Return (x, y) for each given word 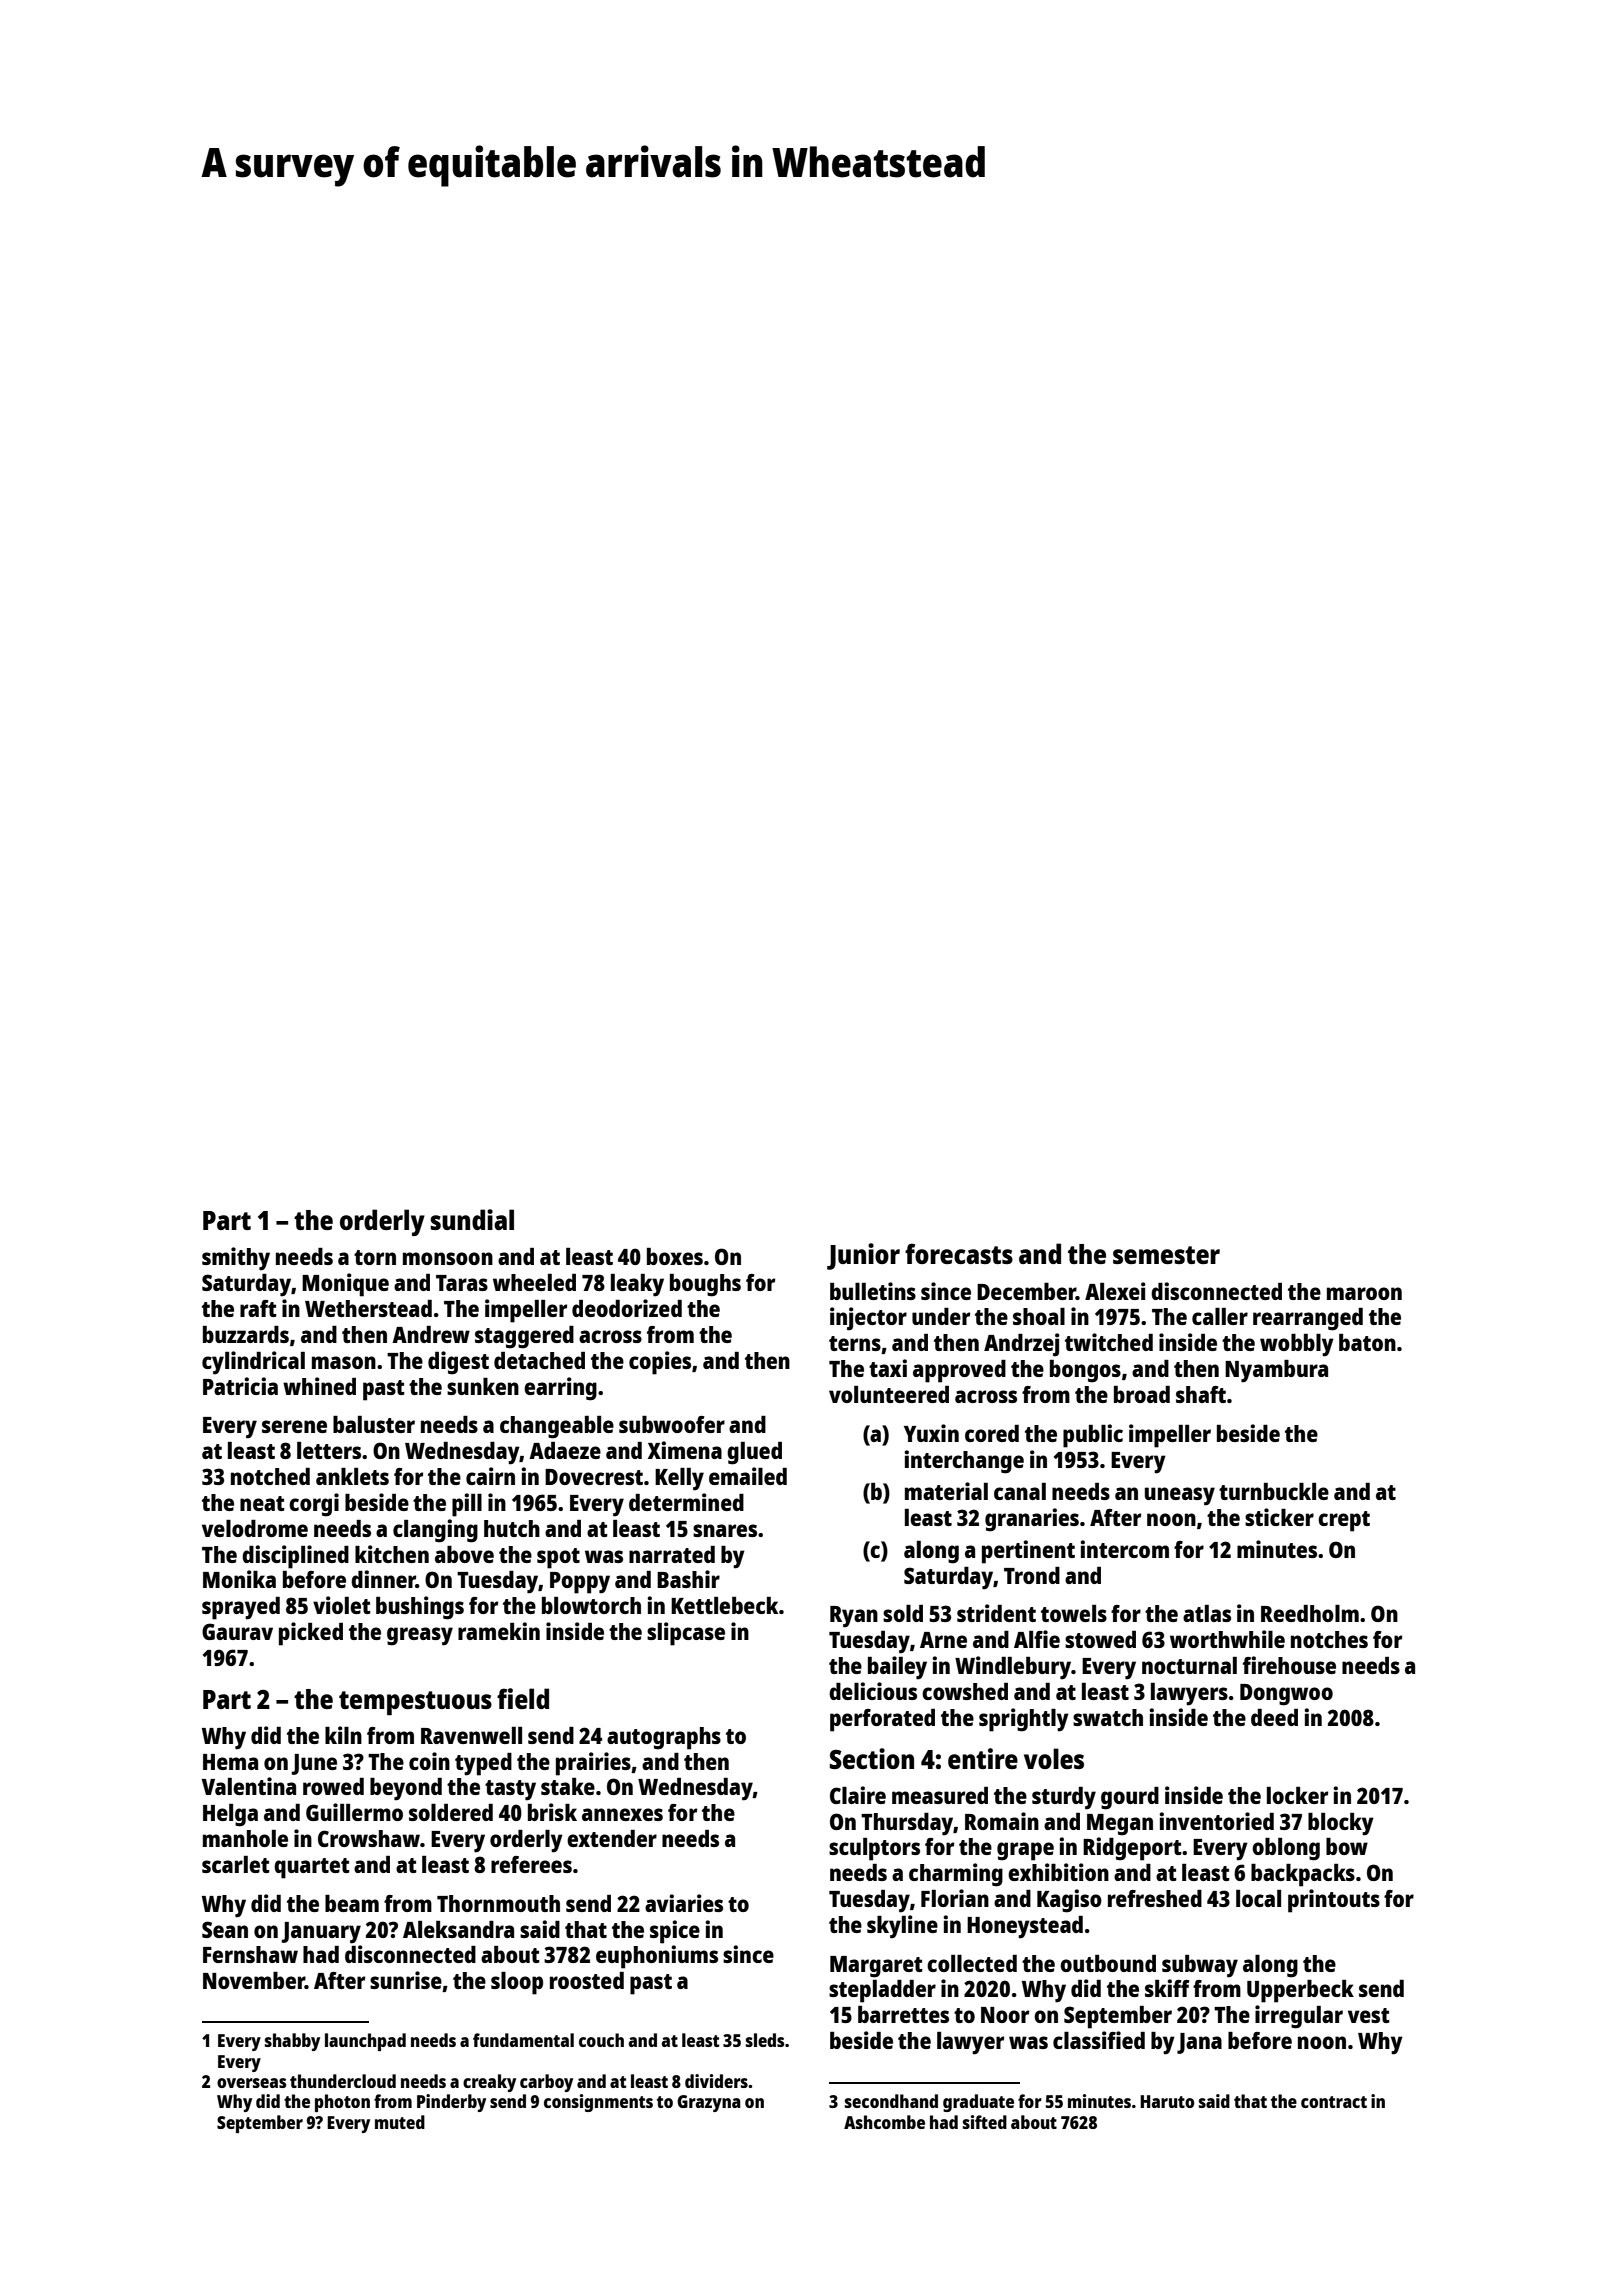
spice (675, 1932)
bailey (897, 1668)
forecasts (959, 1253)
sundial (472, 1219)
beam (352, 1903)
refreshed (1155, 1898)
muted (400, 2122)
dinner (383, 1579)
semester (1166, 1255)
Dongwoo (1286, 1695)
